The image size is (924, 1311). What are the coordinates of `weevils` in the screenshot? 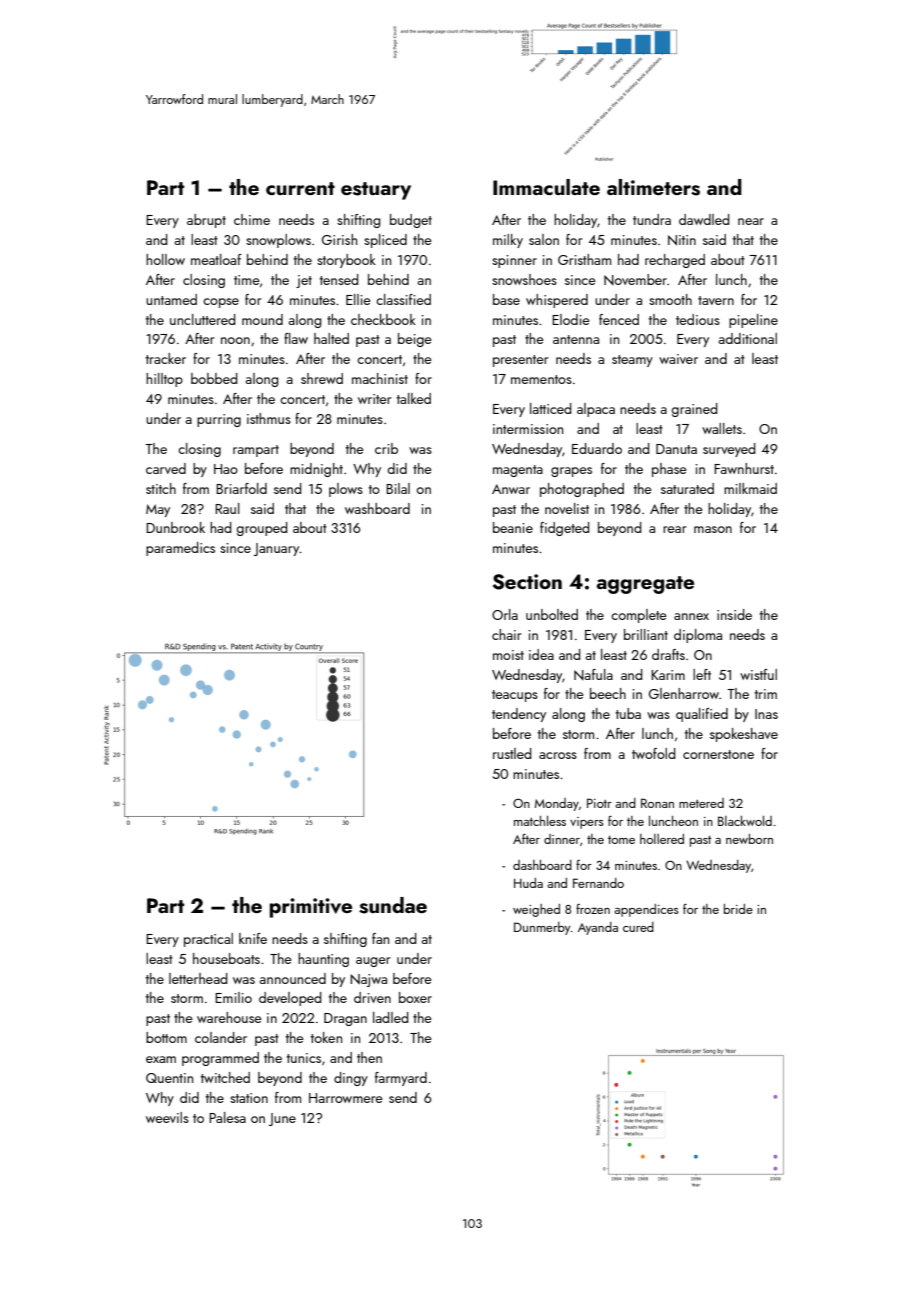 It's located at (167, 1117).
